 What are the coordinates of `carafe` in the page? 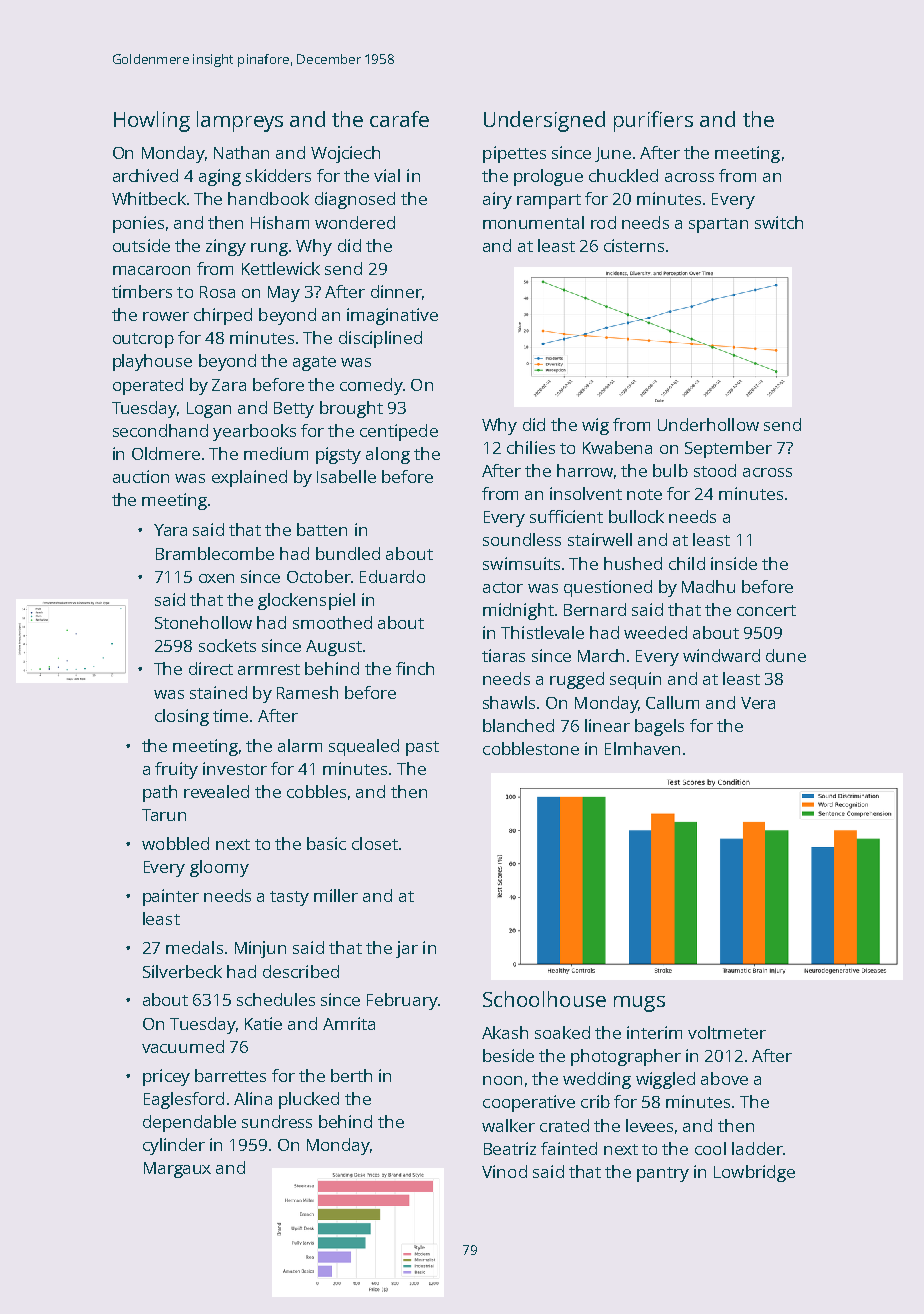 It's located at (399, 119).
